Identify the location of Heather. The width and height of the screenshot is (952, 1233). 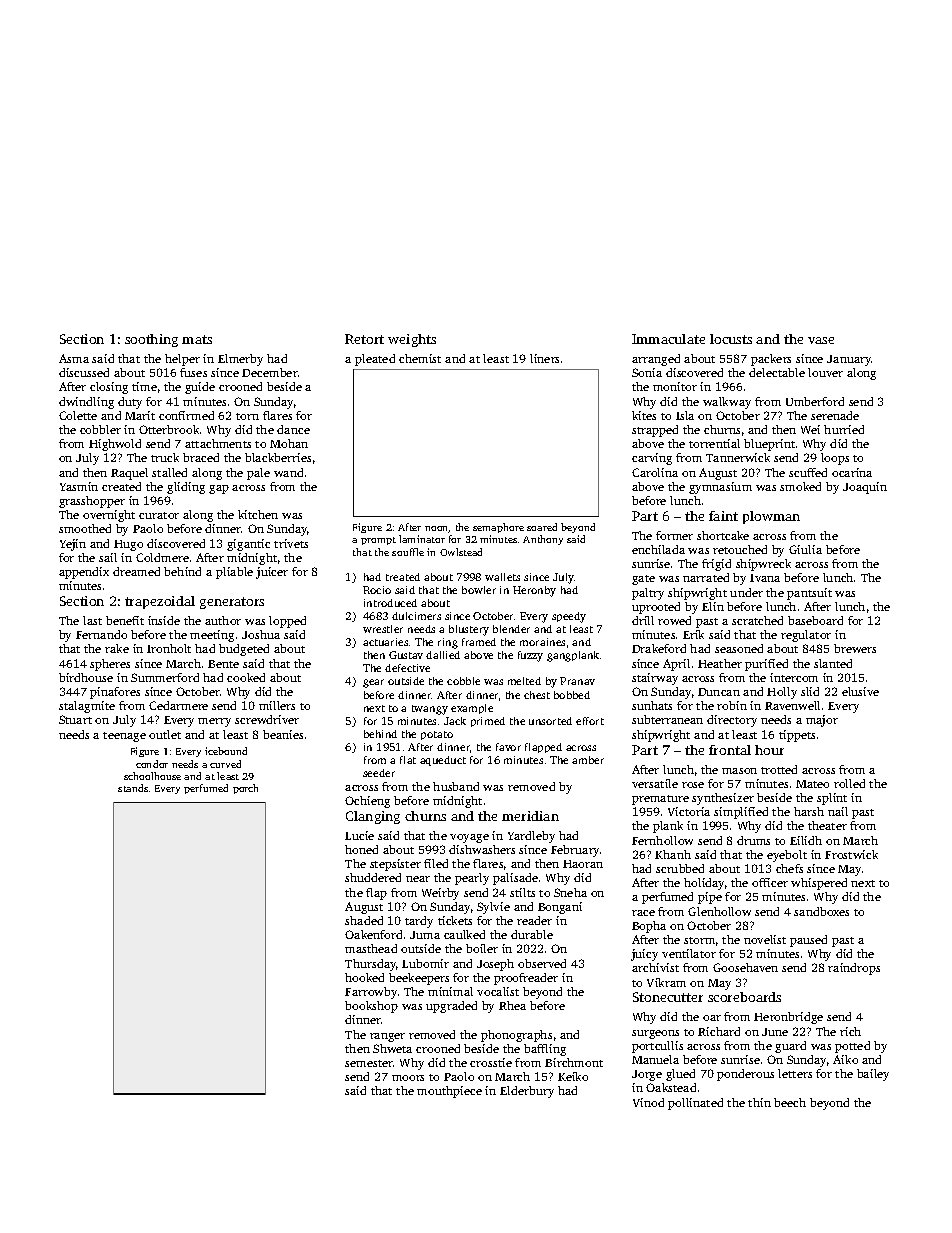
(720, 663).
